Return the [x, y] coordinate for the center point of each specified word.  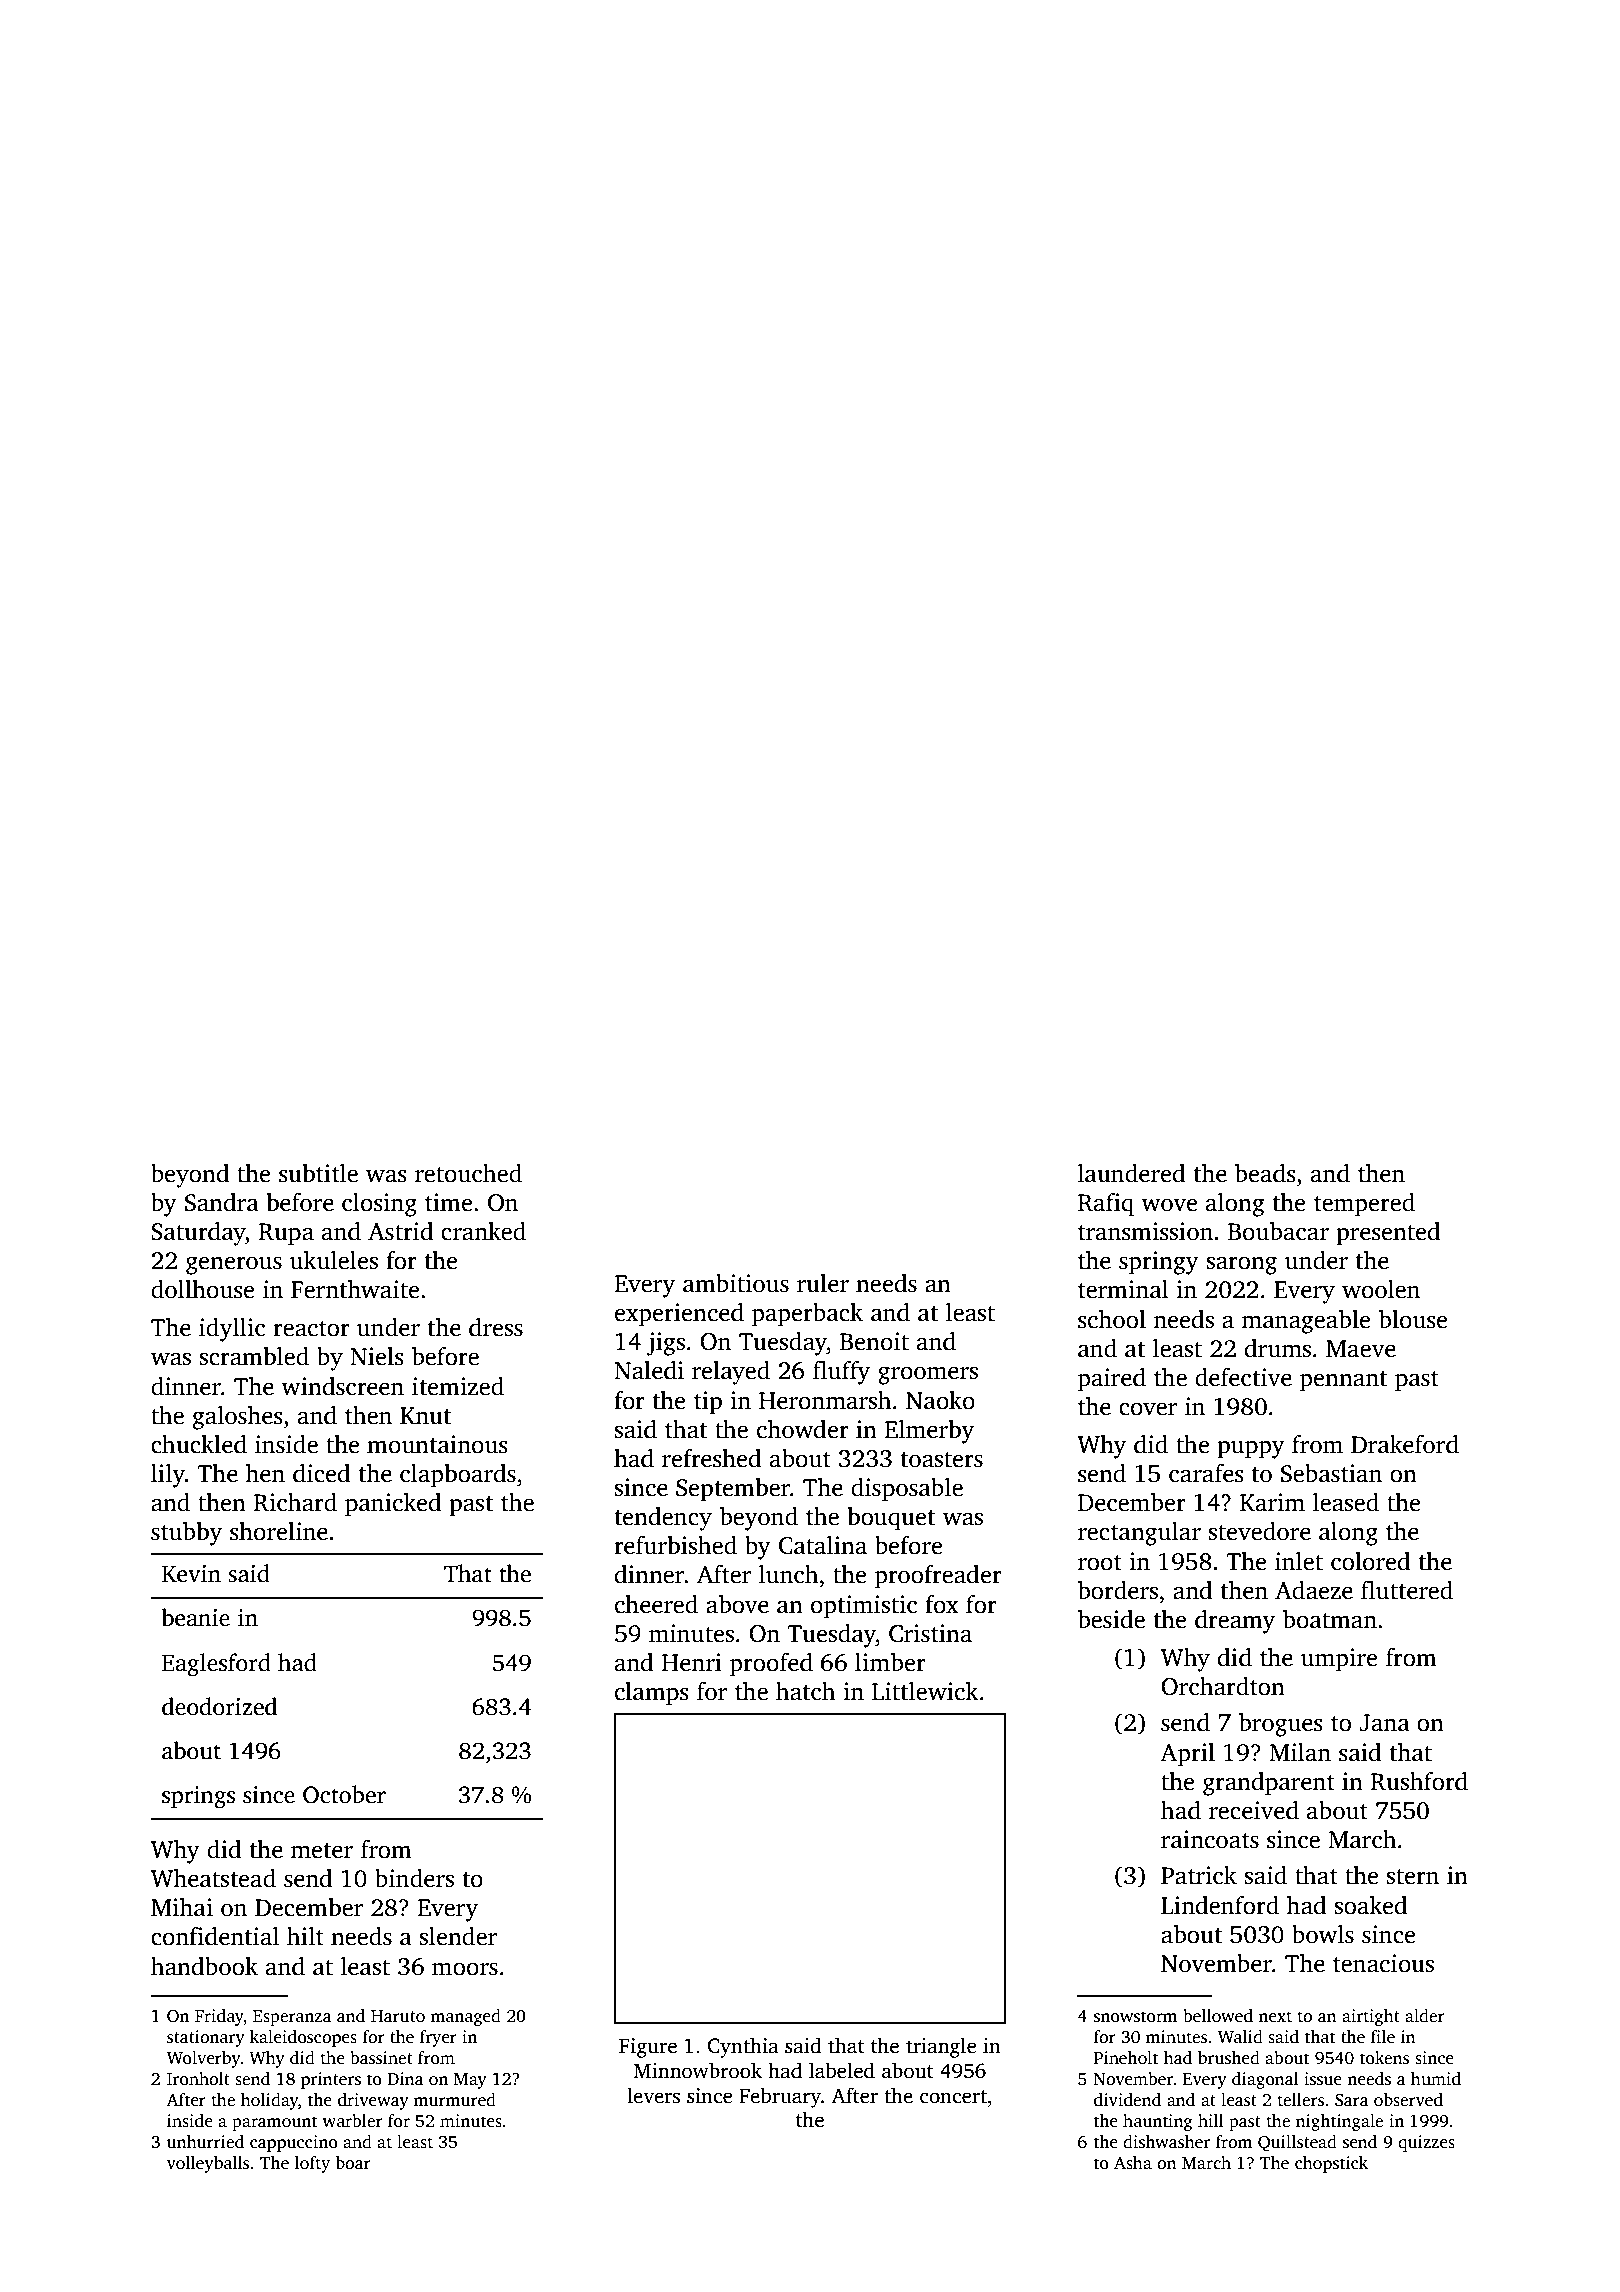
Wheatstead [213, 1878]
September [733, 1490]
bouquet [891, 1519]
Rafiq [1106, 1205]
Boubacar [1278, 1231]
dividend [1127, 2100]
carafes [1206, 1473]
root [1100, 1563]
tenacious [1383, 1963]
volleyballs [208, 2164]
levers [653, 2095]
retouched [468, 1173]
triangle [941, 2047]
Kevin [191, 1574]
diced [322, 1473]
